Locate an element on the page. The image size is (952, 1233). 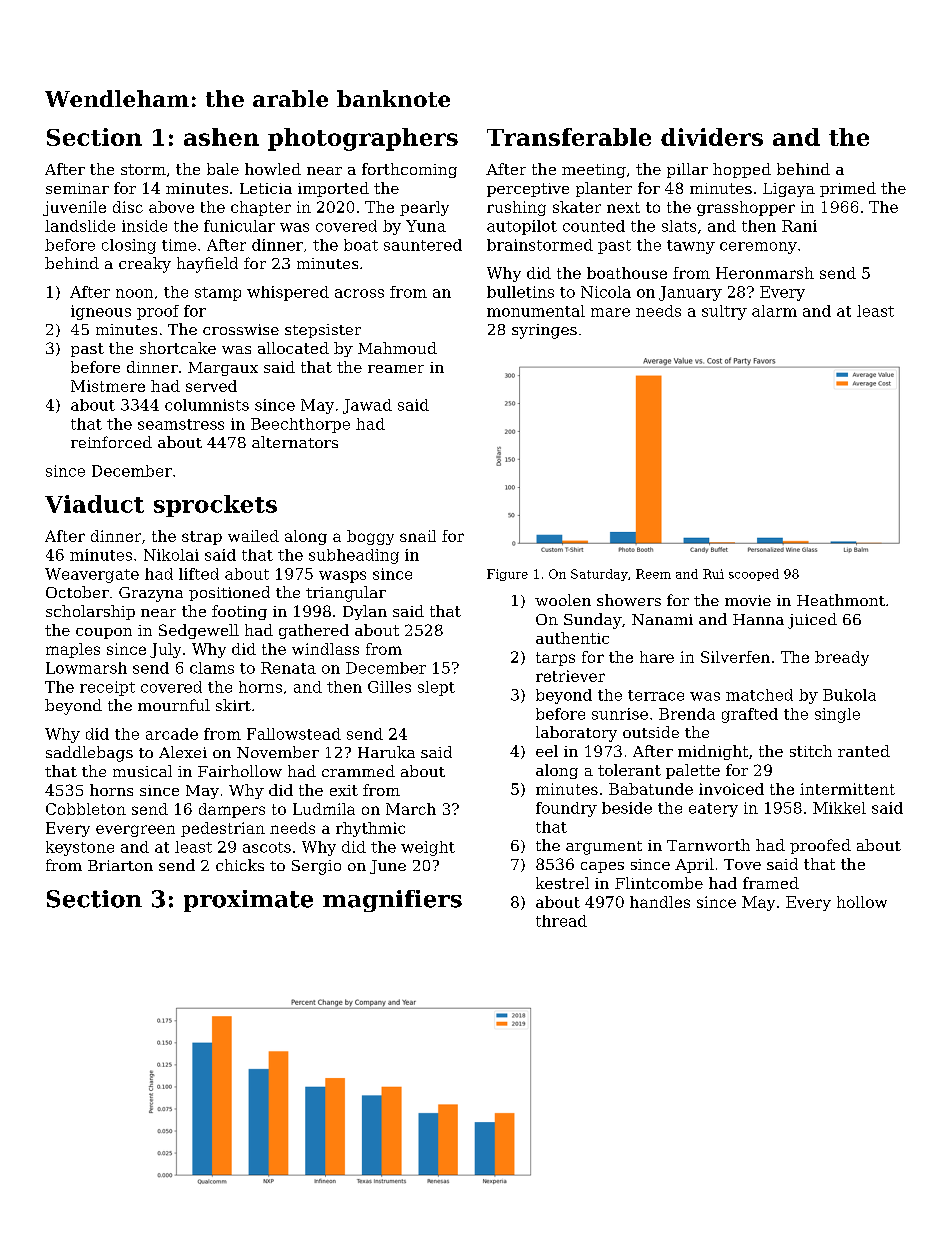
scooped is located at coordinates (754, 575).
